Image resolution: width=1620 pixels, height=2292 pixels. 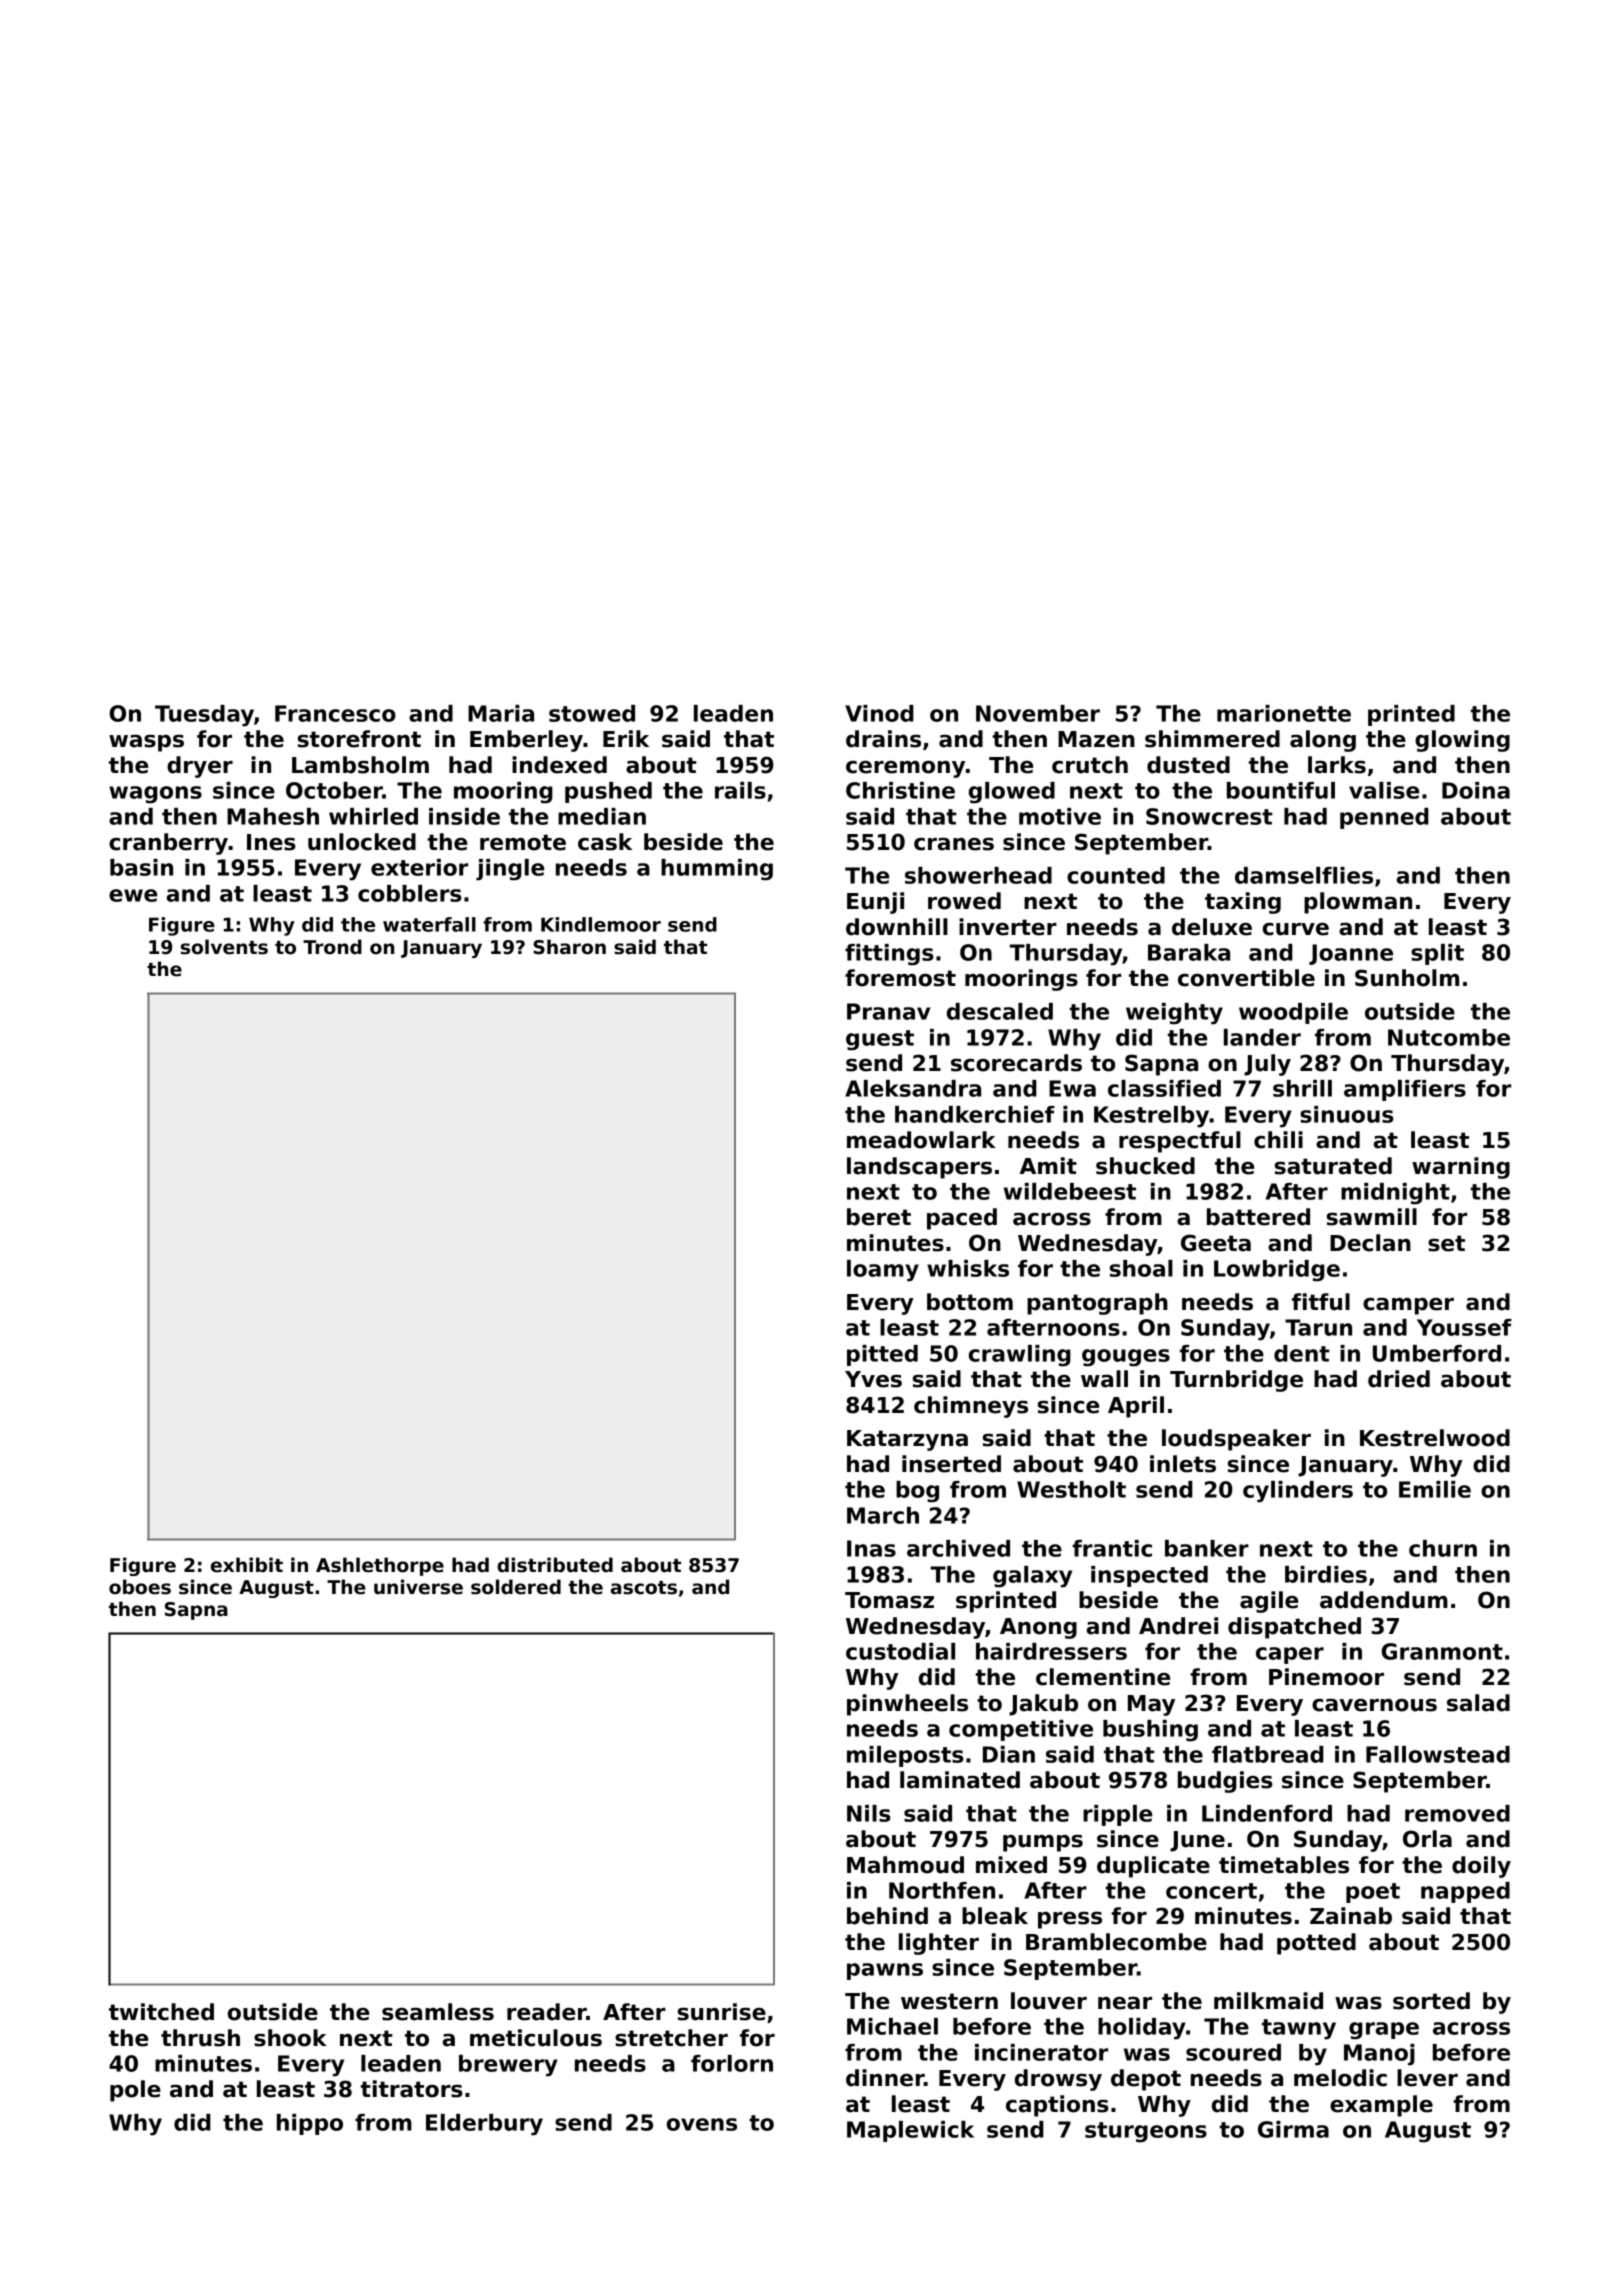 I want to click on Elderbury, so click(x=484, y=2125).
